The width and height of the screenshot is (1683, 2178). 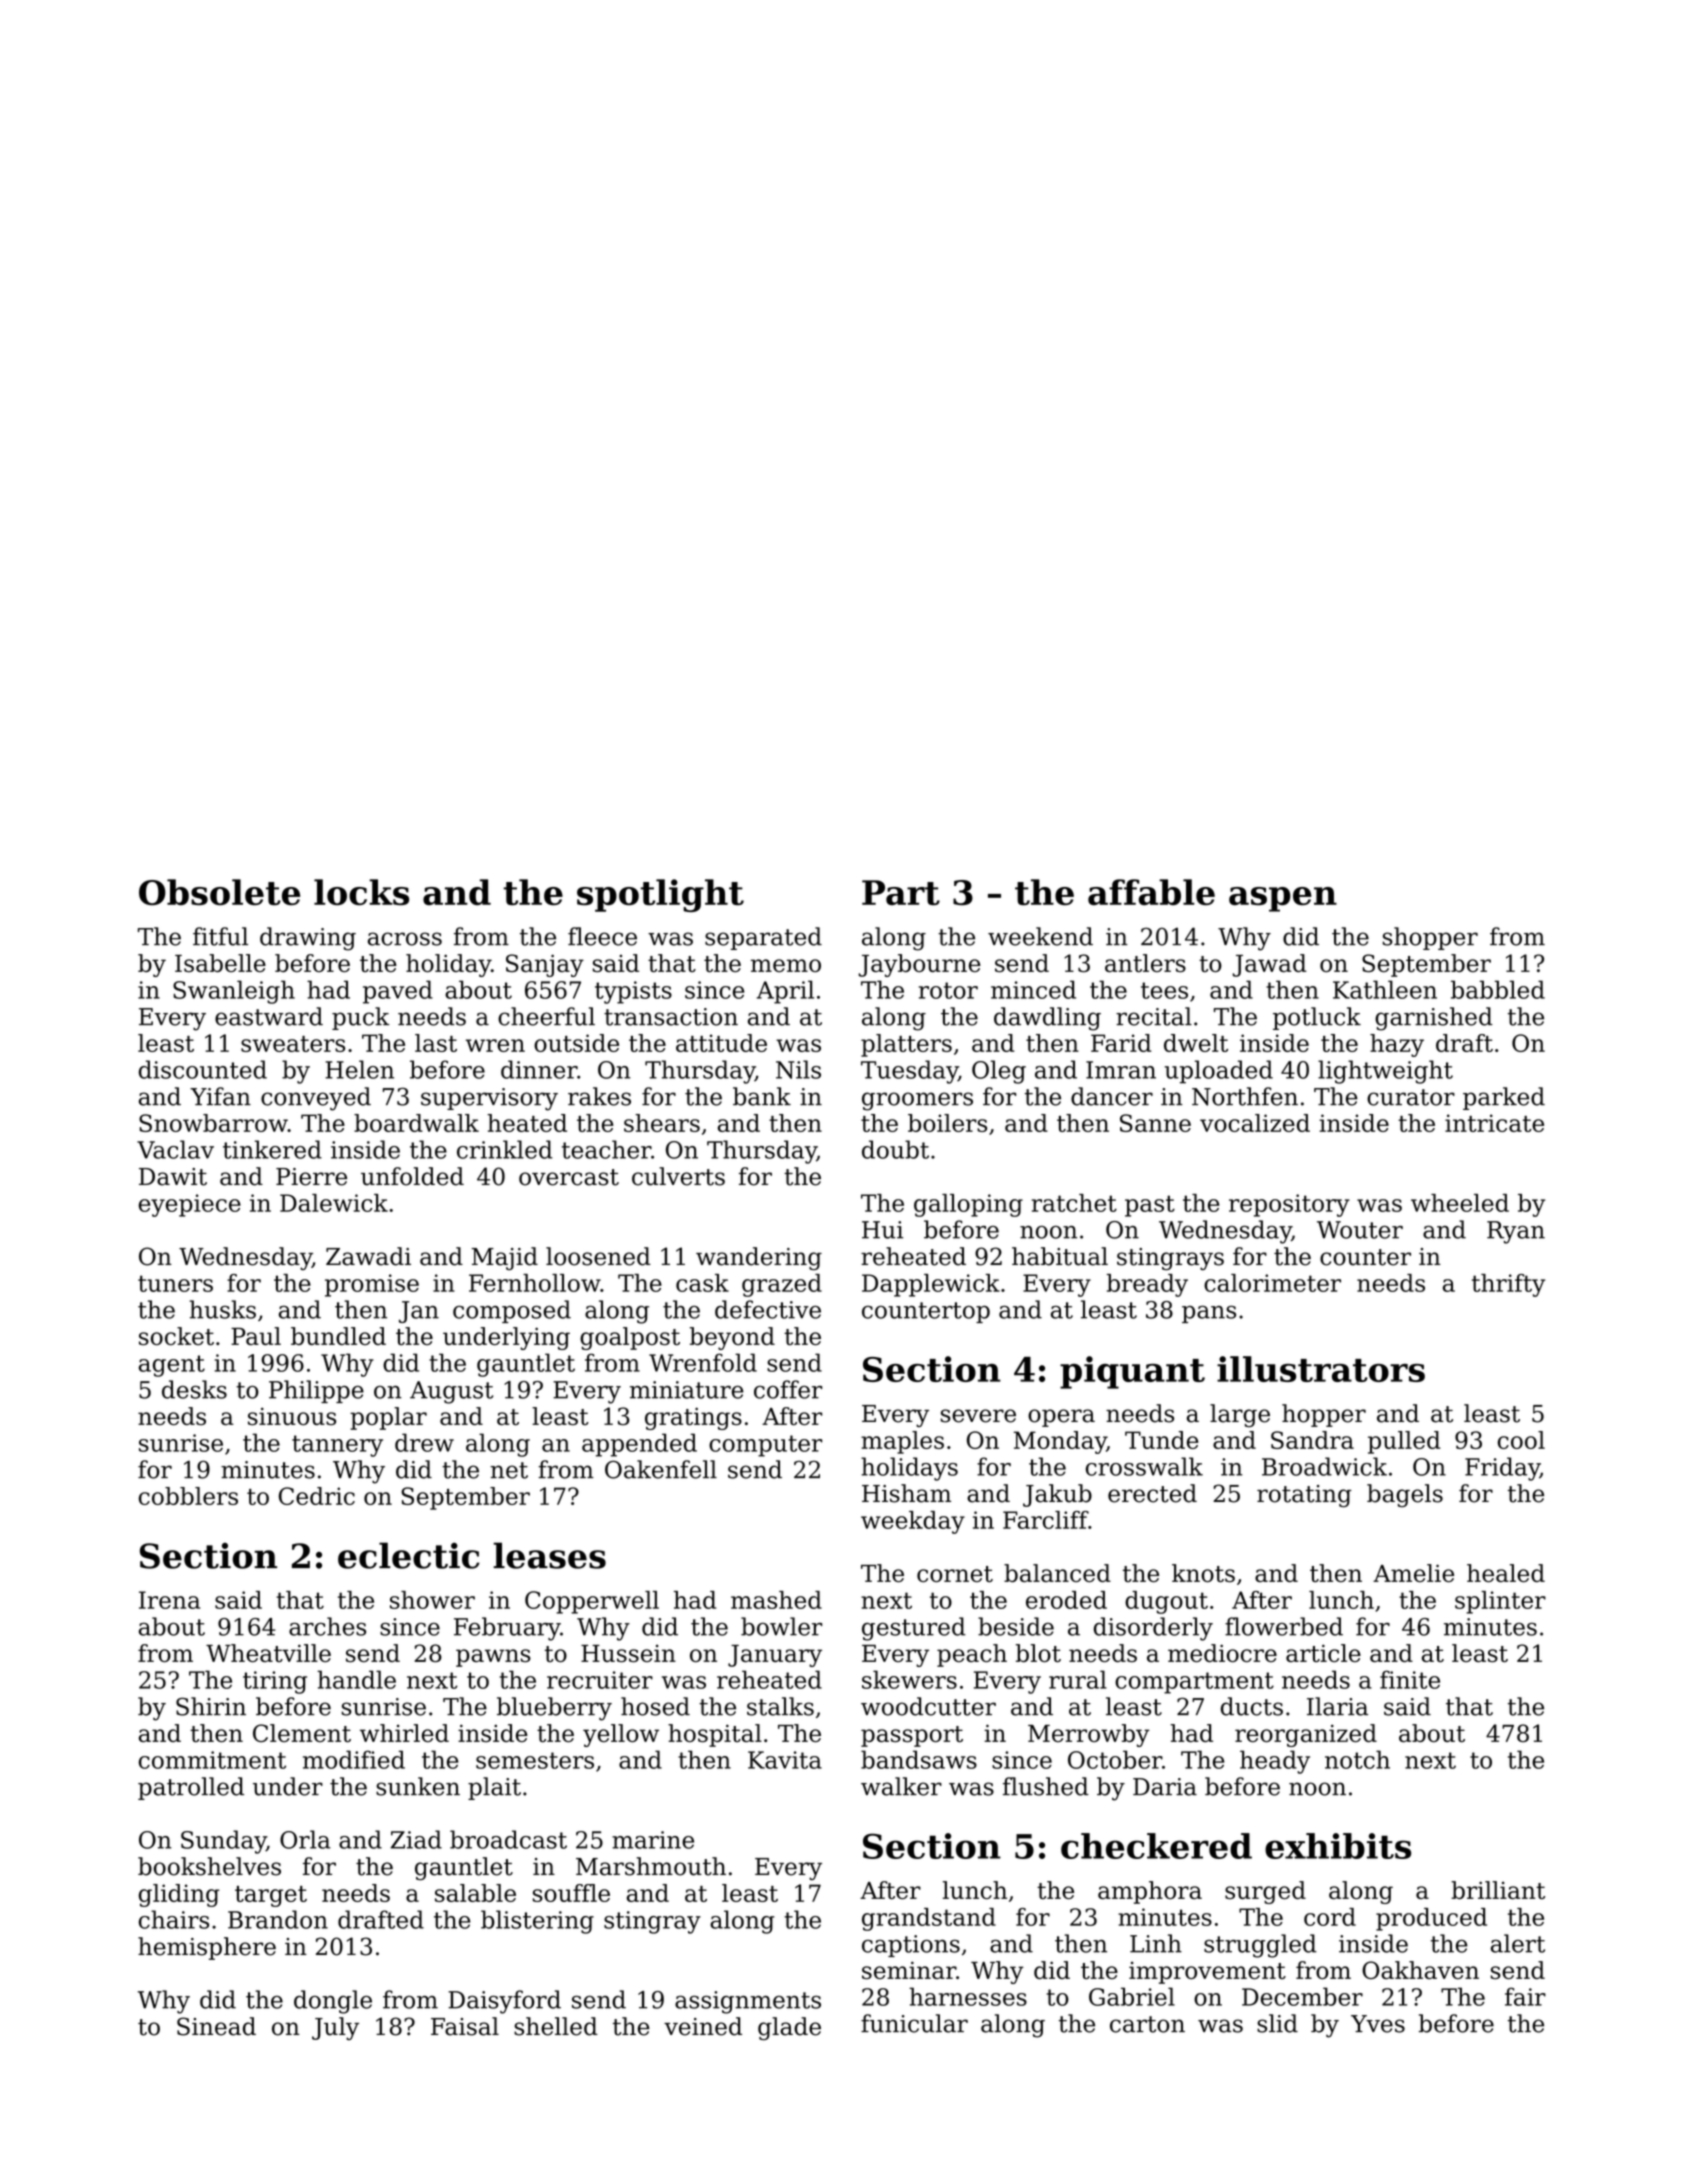 I want to click on tuners, so click(x=175, y=1283).
